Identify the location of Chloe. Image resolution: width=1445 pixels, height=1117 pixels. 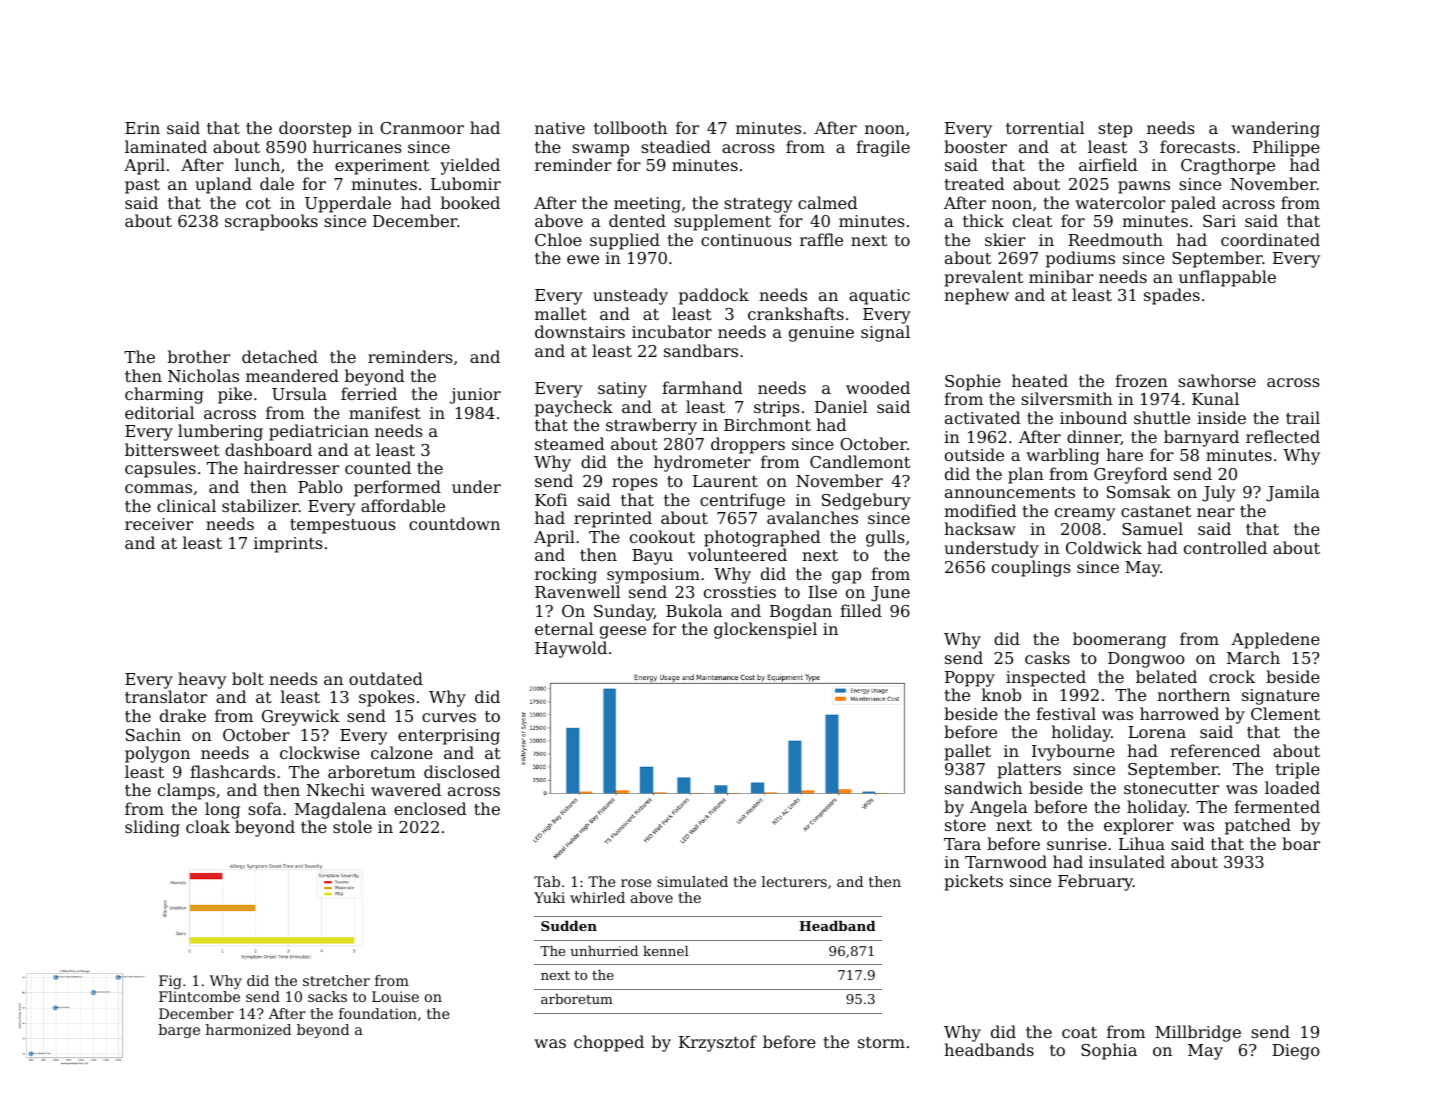
(558, 239).
